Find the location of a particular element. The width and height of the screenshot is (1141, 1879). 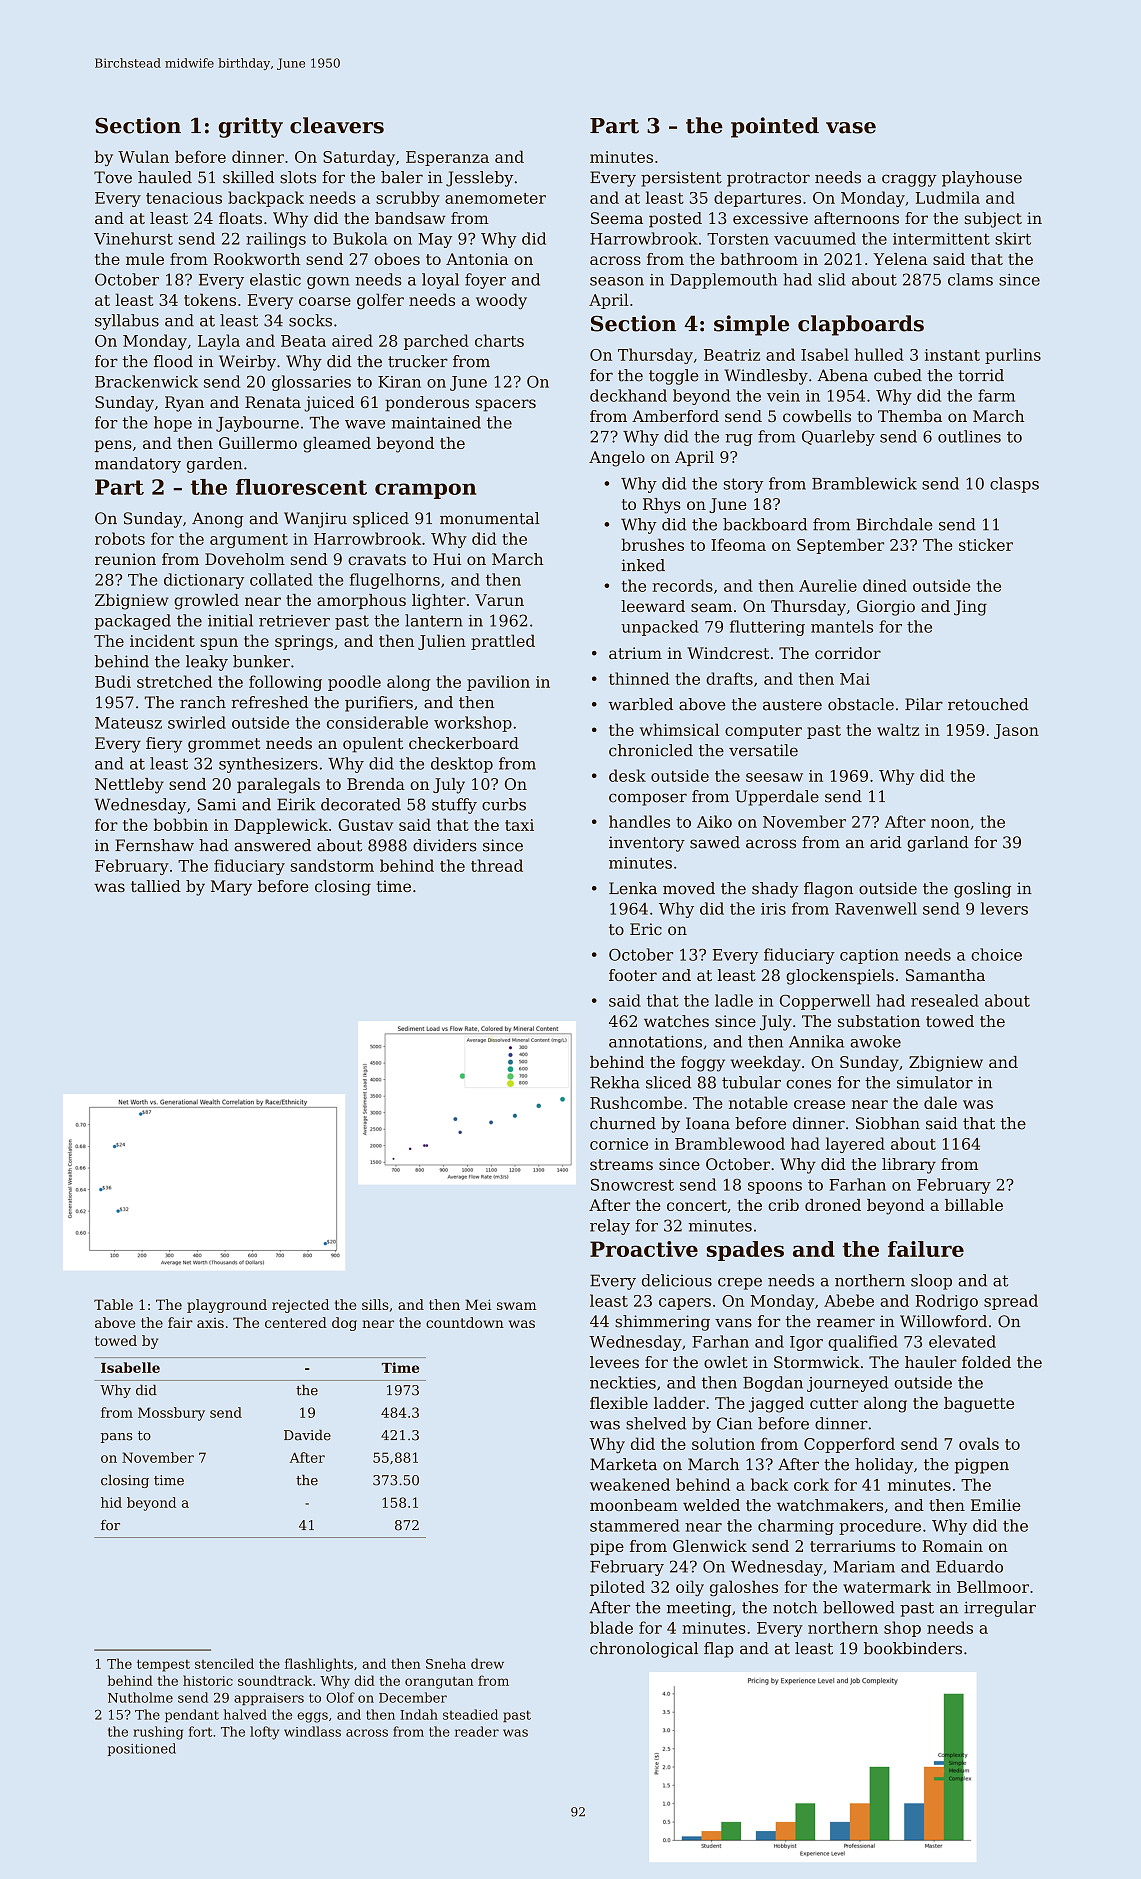

resealed is located at coordinates (945, 1000).
